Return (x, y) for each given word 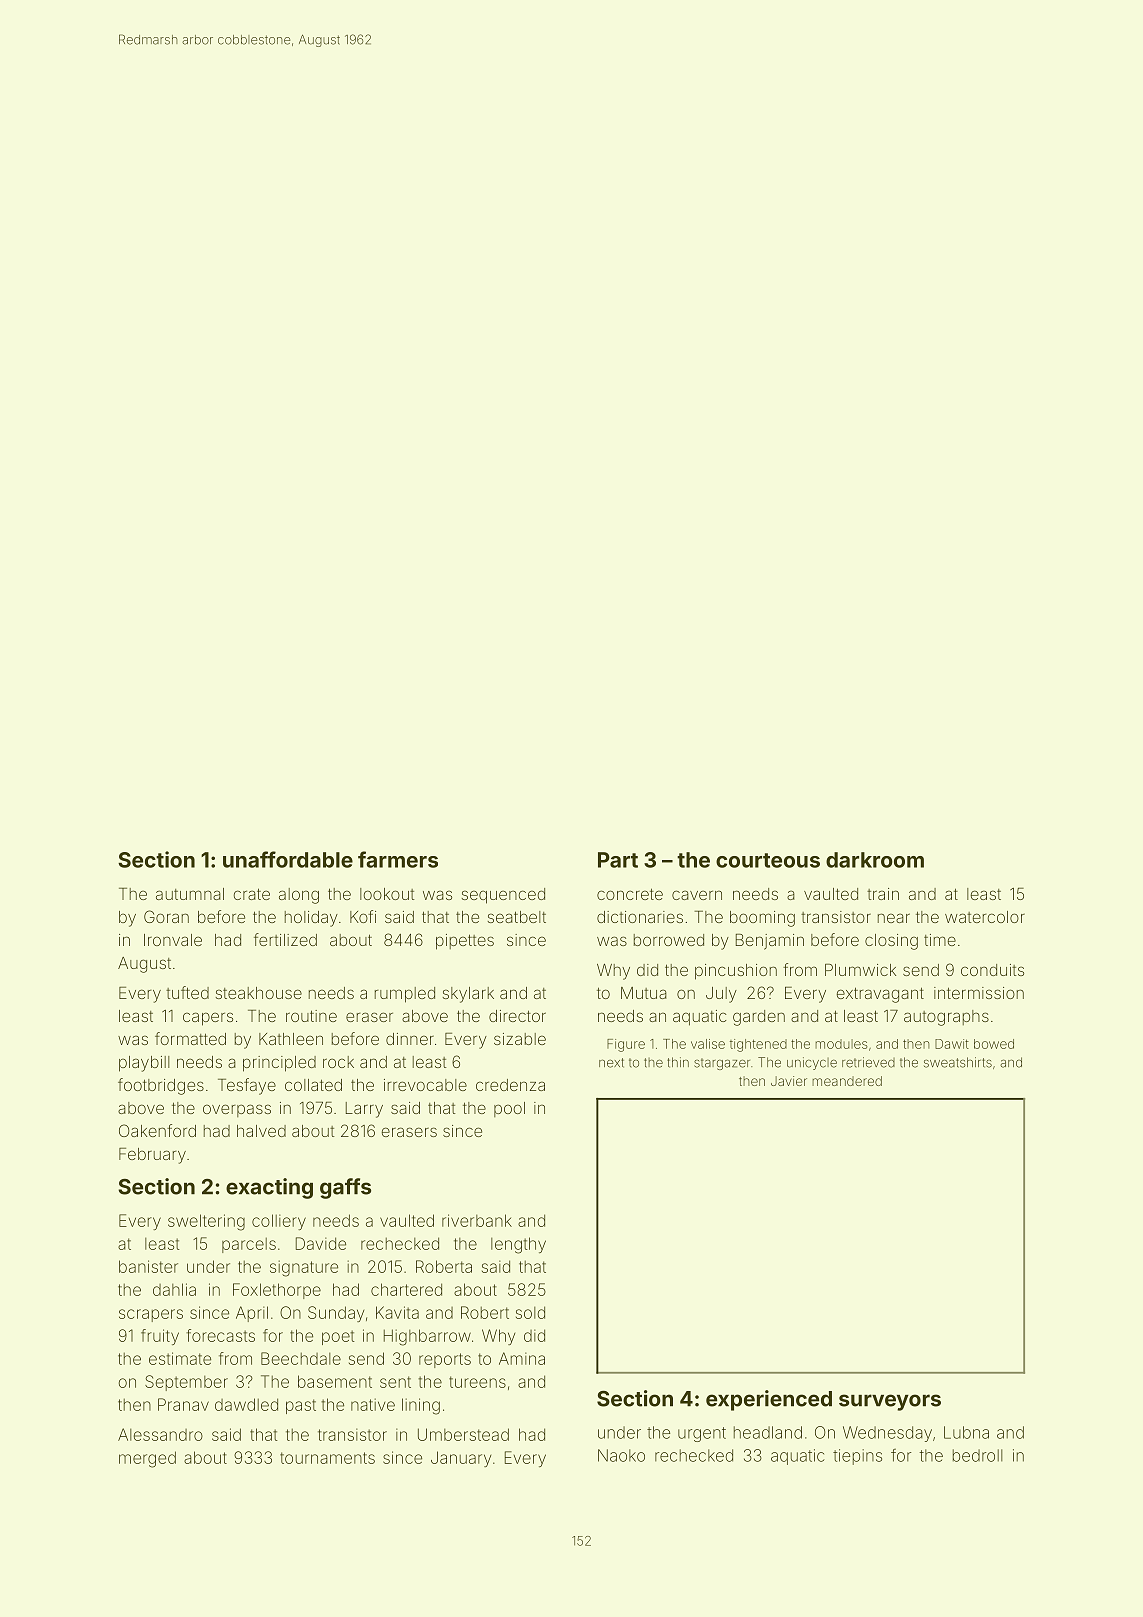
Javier (789, 1081)
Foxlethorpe (277, 1291)
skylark (468, 995)
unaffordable (288, 859)
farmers (398, 859)
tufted (187, 992)
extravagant (880, 995)
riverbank (477, 1220)
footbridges (161, 1086)
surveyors (890, 1402)
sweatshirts (958, 1062)
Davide (321, 1243)
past (301, 1406)
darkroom (875, 860)
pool (509, 1109)
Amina (522, 1358)
